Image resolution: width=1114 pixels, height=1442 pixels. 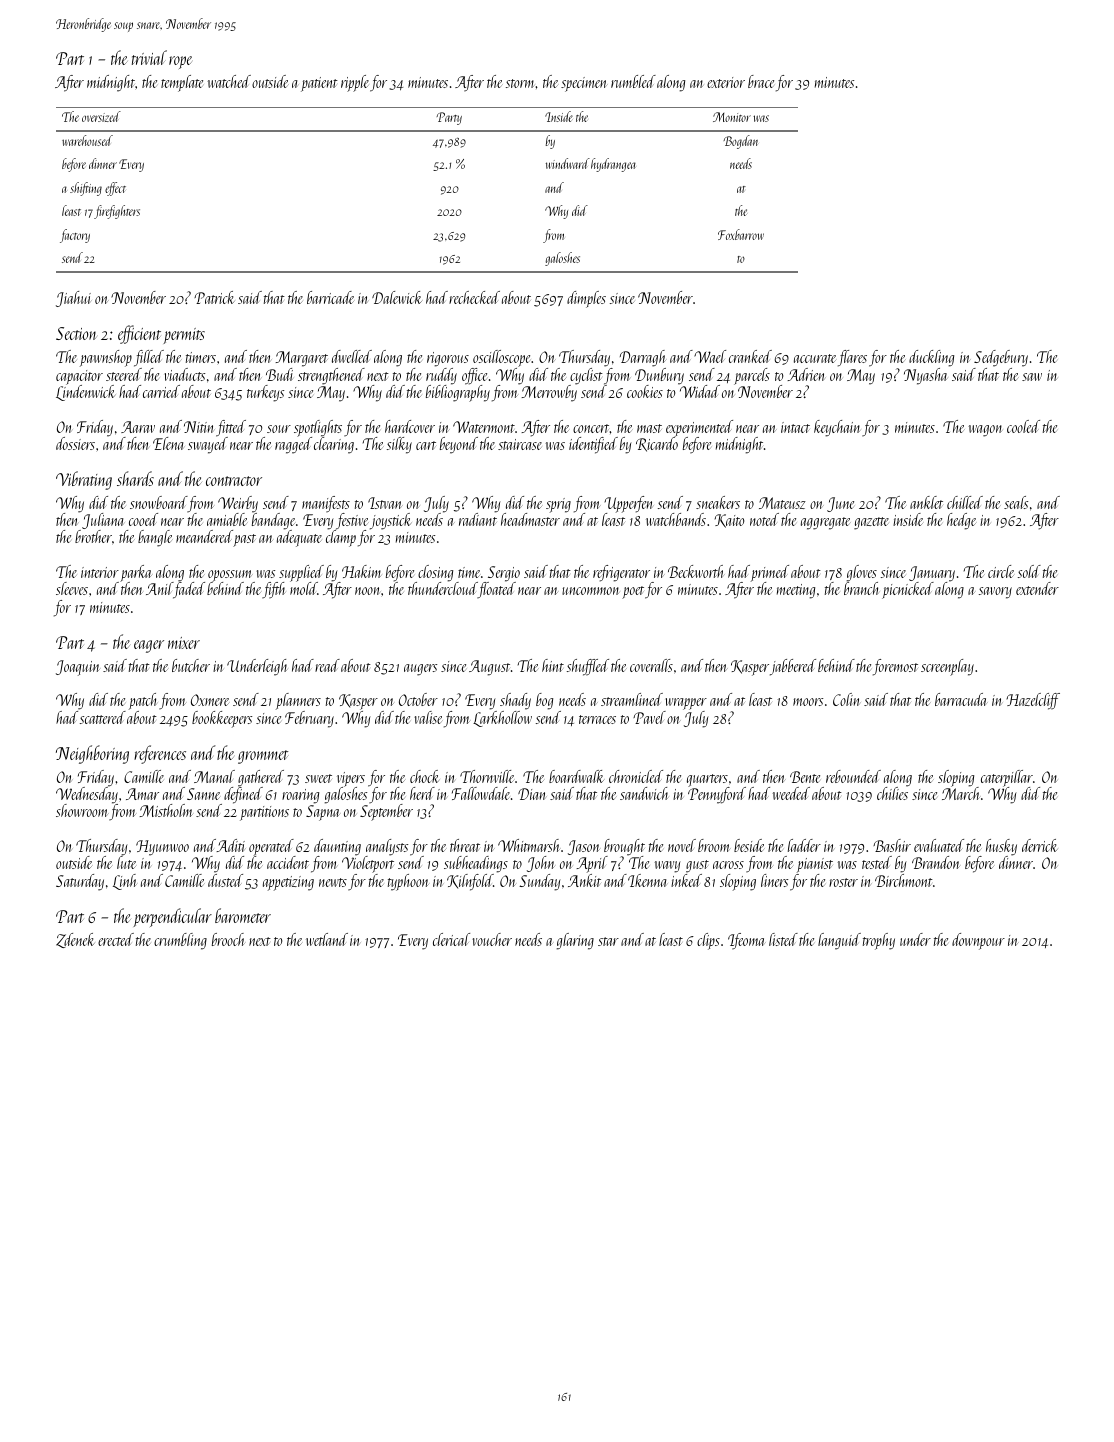 I want to click on roaring, so click(x=300, y=796).
